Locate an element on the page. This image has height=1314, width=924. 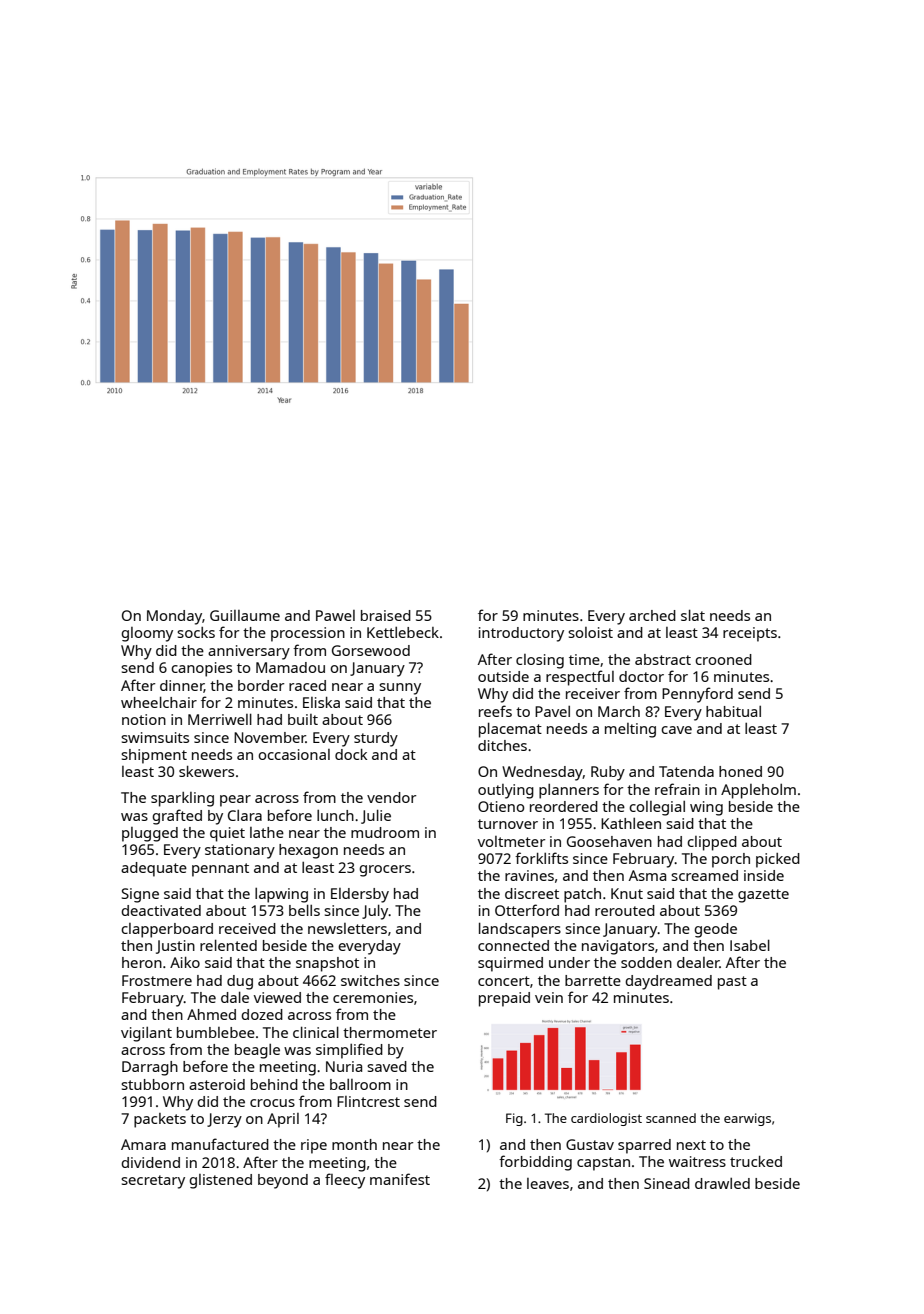
saved is located at coordinates (387, 1066).
